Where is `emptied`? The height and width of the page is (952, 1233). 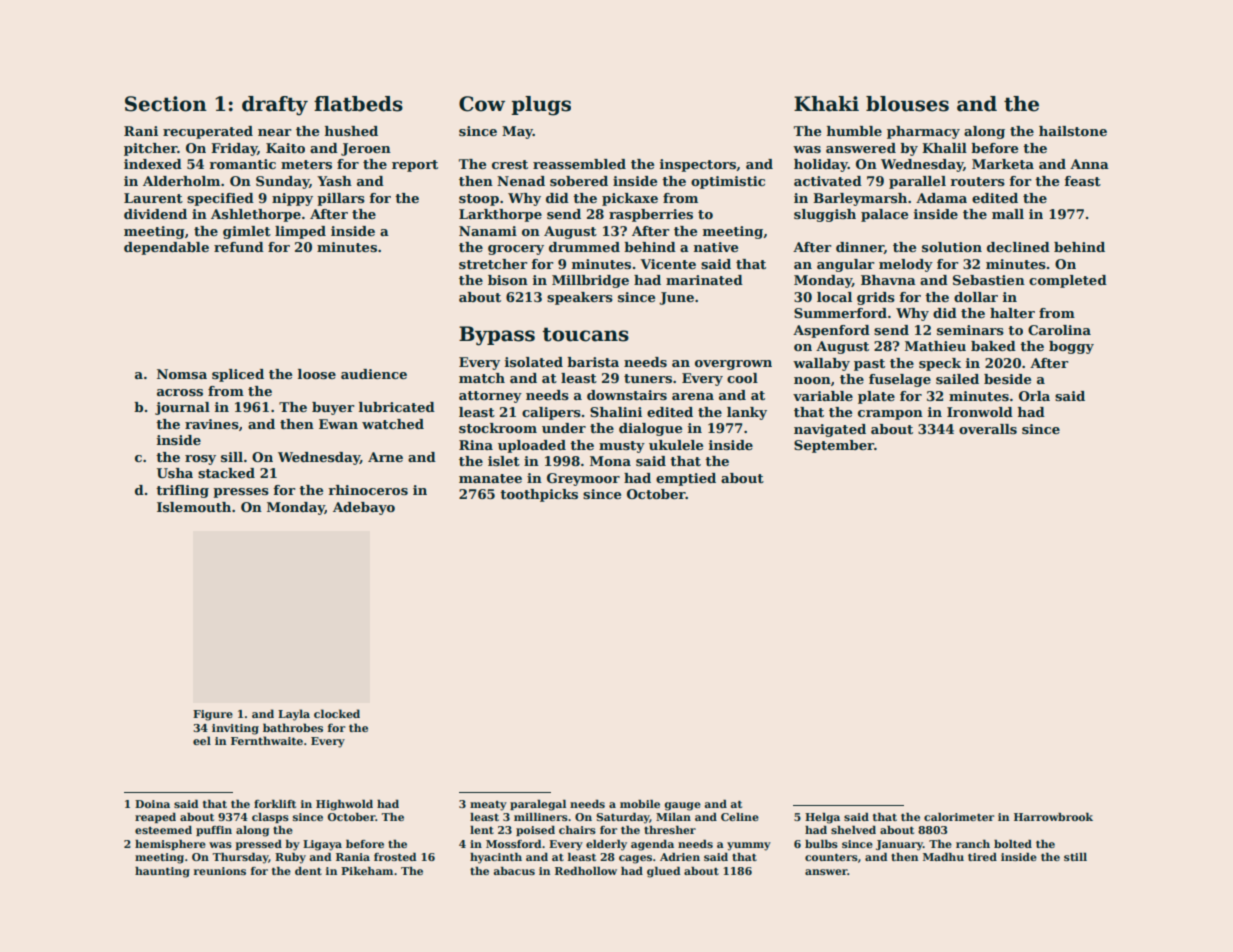
emptied is located at coordinates (686, 479).
